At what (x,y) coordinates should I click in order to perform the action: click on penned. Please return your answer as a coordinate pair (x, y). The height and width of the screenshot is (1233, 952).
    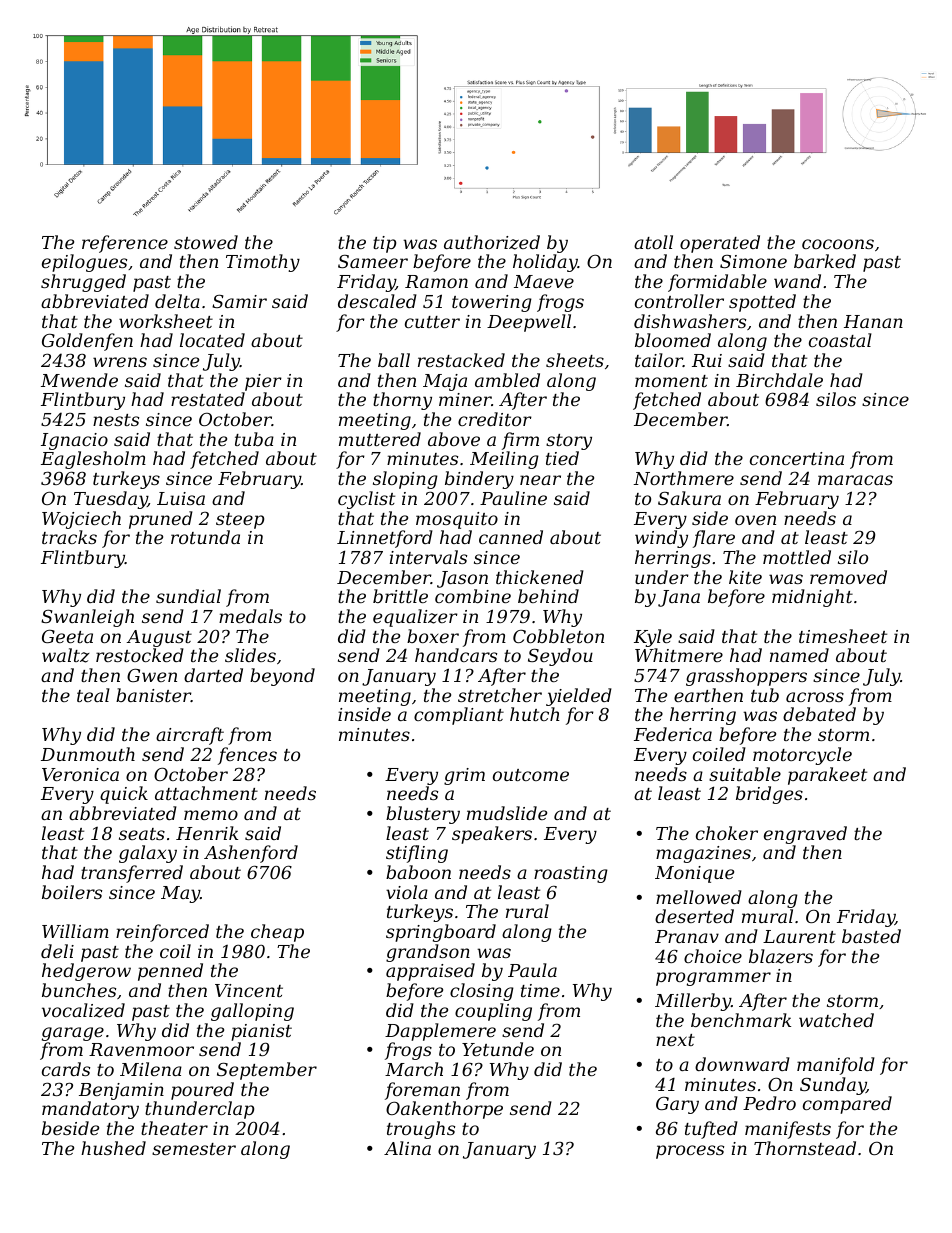
    Looking at the image, I should click on (170, 972).
